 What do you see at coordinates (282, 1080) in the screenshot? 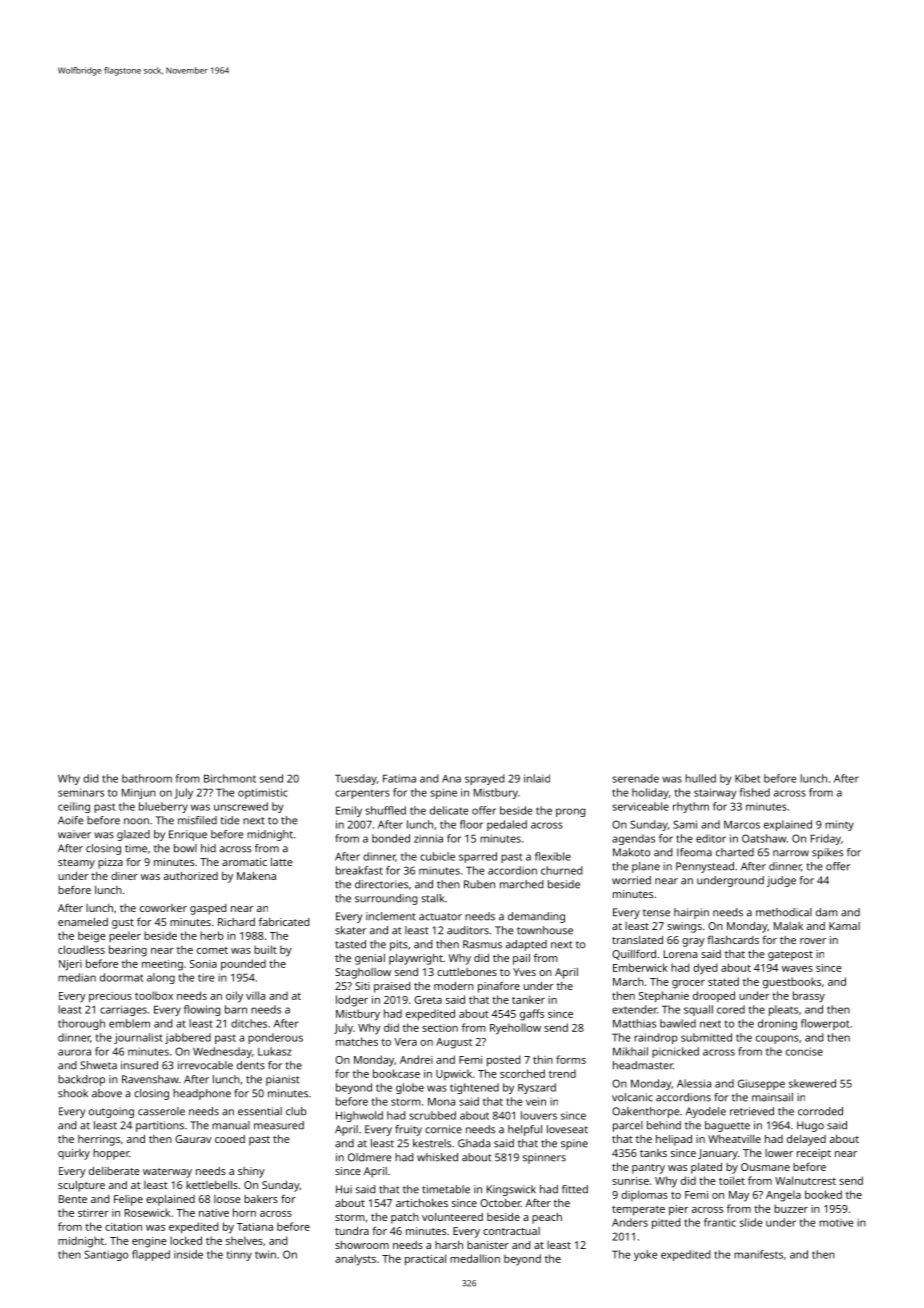
I see `pianist` at bounding box center [282, 1080].
